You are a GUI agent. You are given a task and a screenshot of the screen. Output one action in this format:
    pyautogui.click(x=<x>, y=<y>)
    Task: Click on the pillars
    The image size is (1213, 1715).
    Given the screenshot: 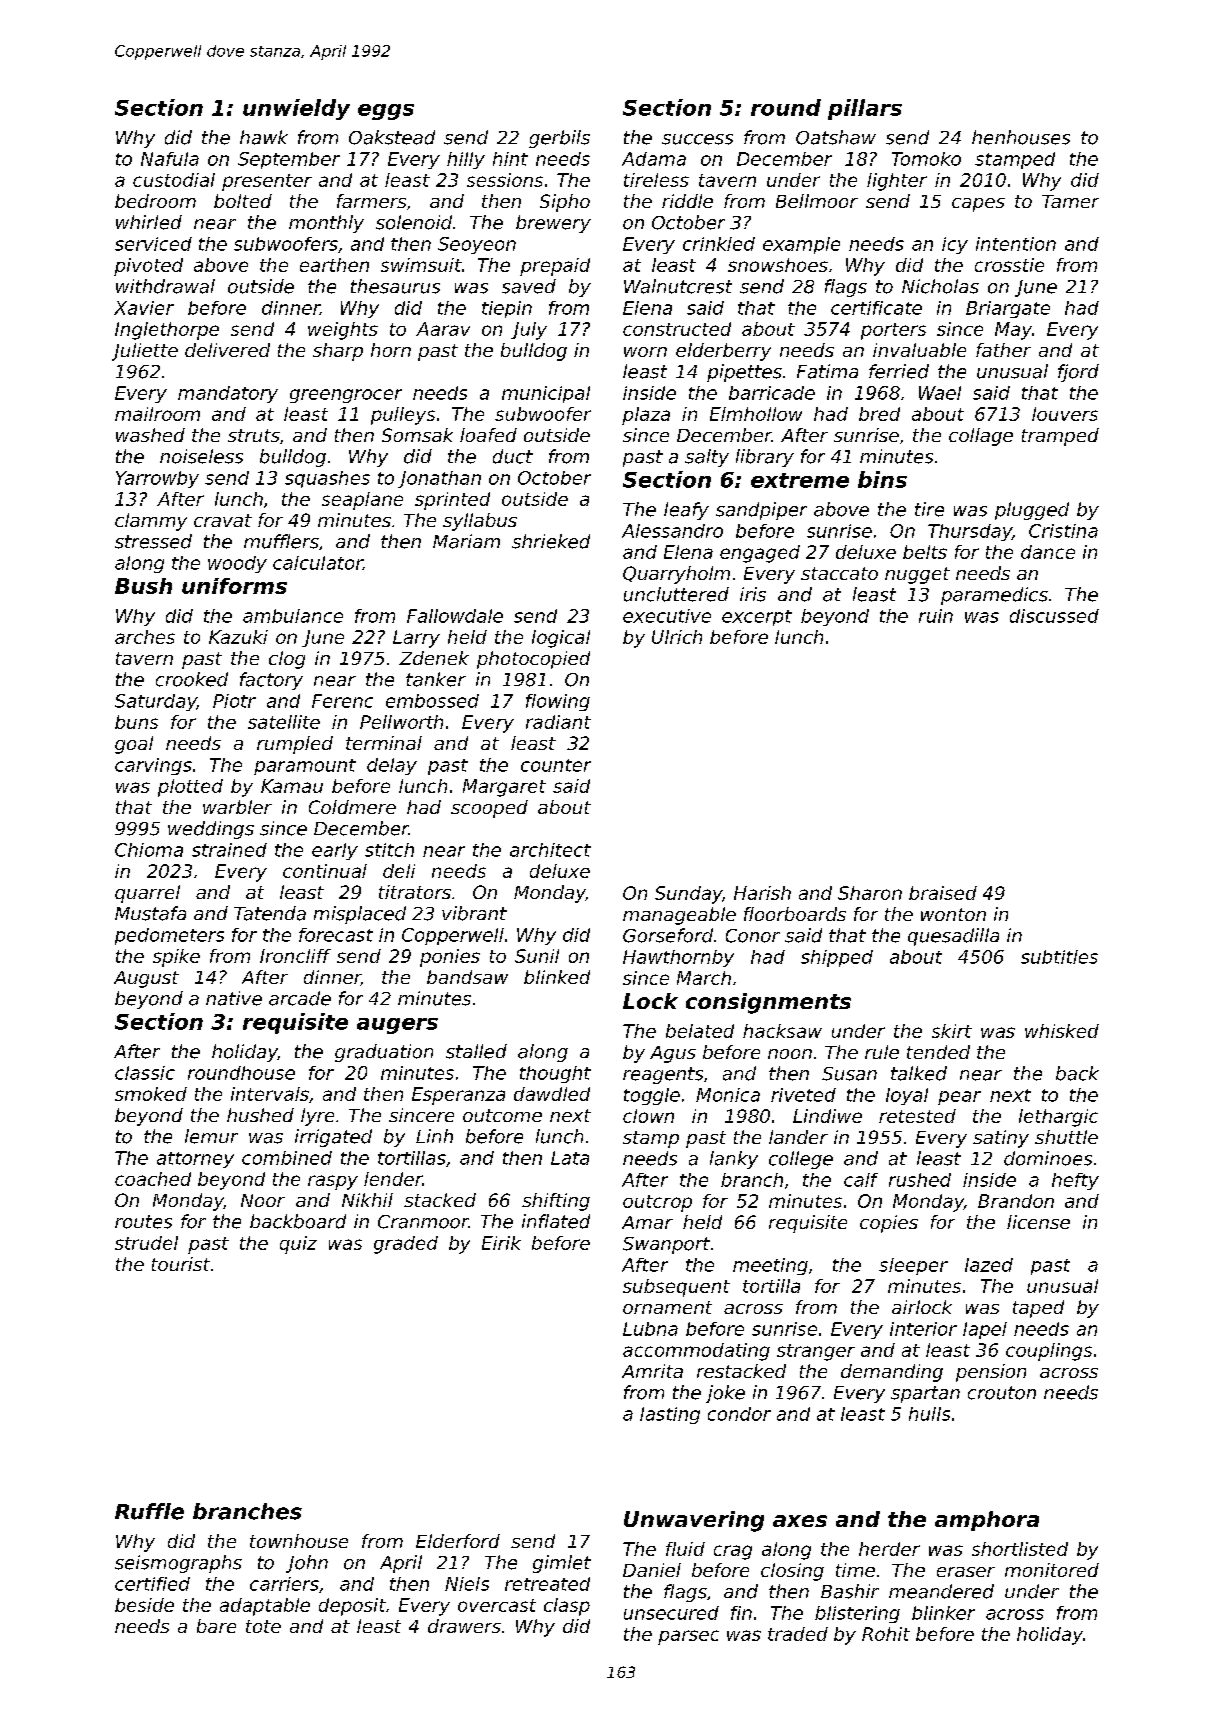 What is the action you would take?
    pyautogui.click(x=865, y=109)
